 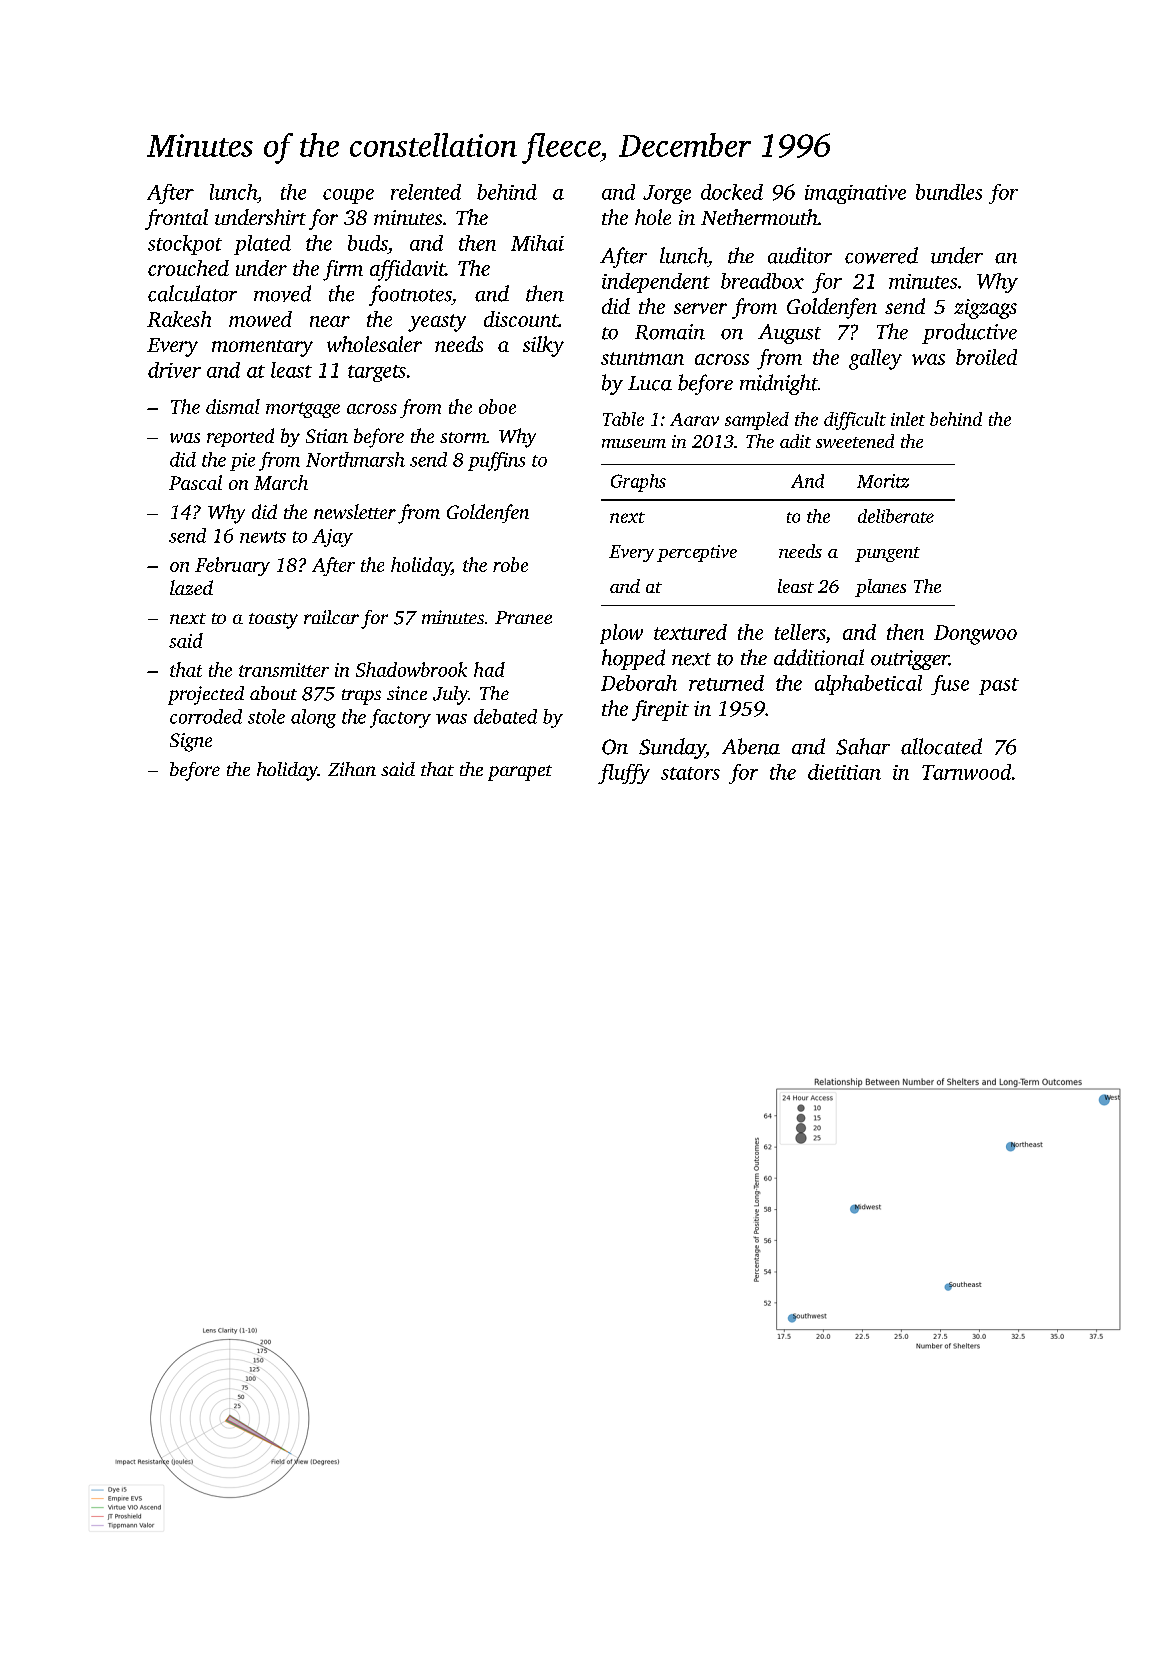 I want to click on bundles, so click(x=949, y=192).
